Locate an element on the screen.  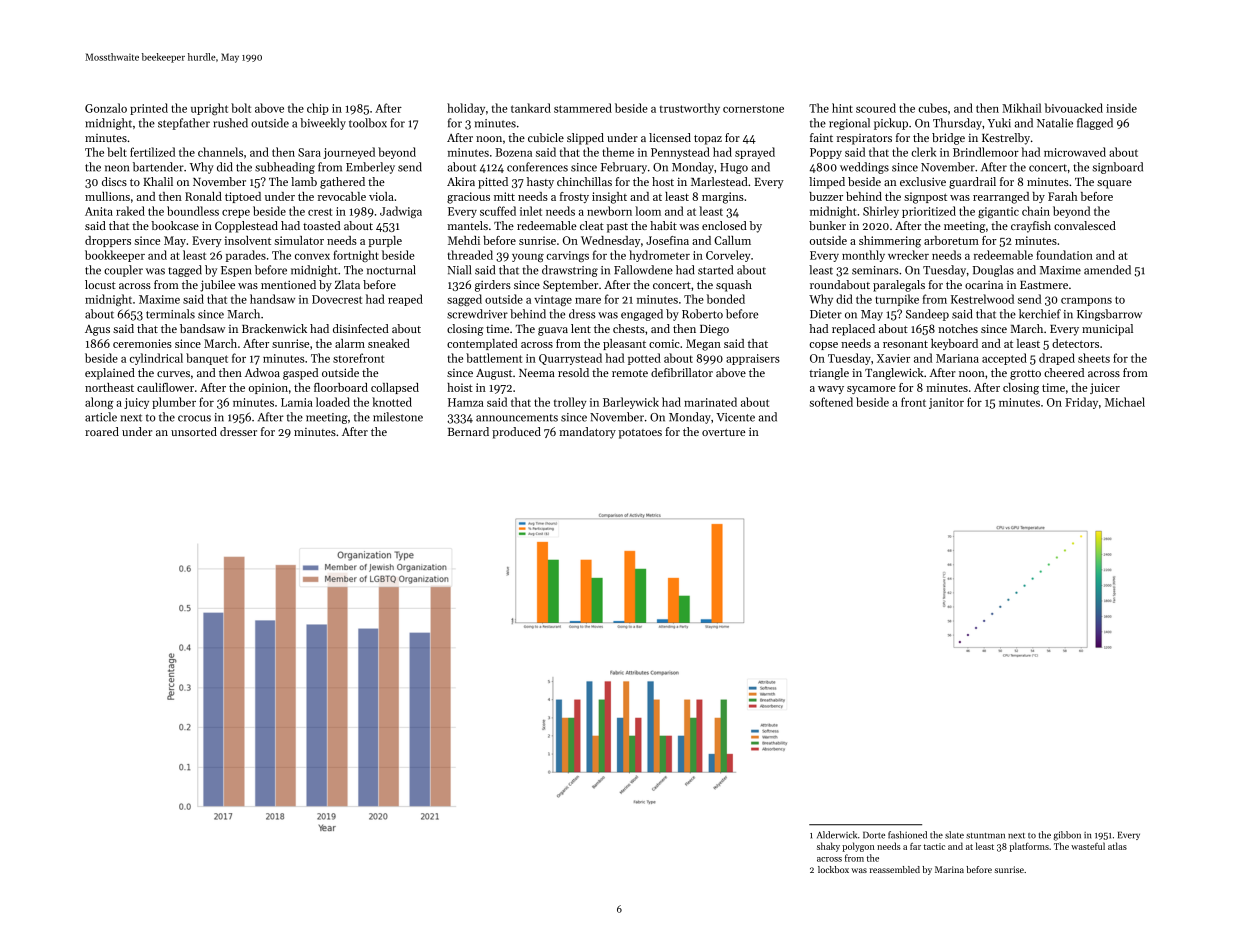
Dorte is located at coordinates (874, 835).
